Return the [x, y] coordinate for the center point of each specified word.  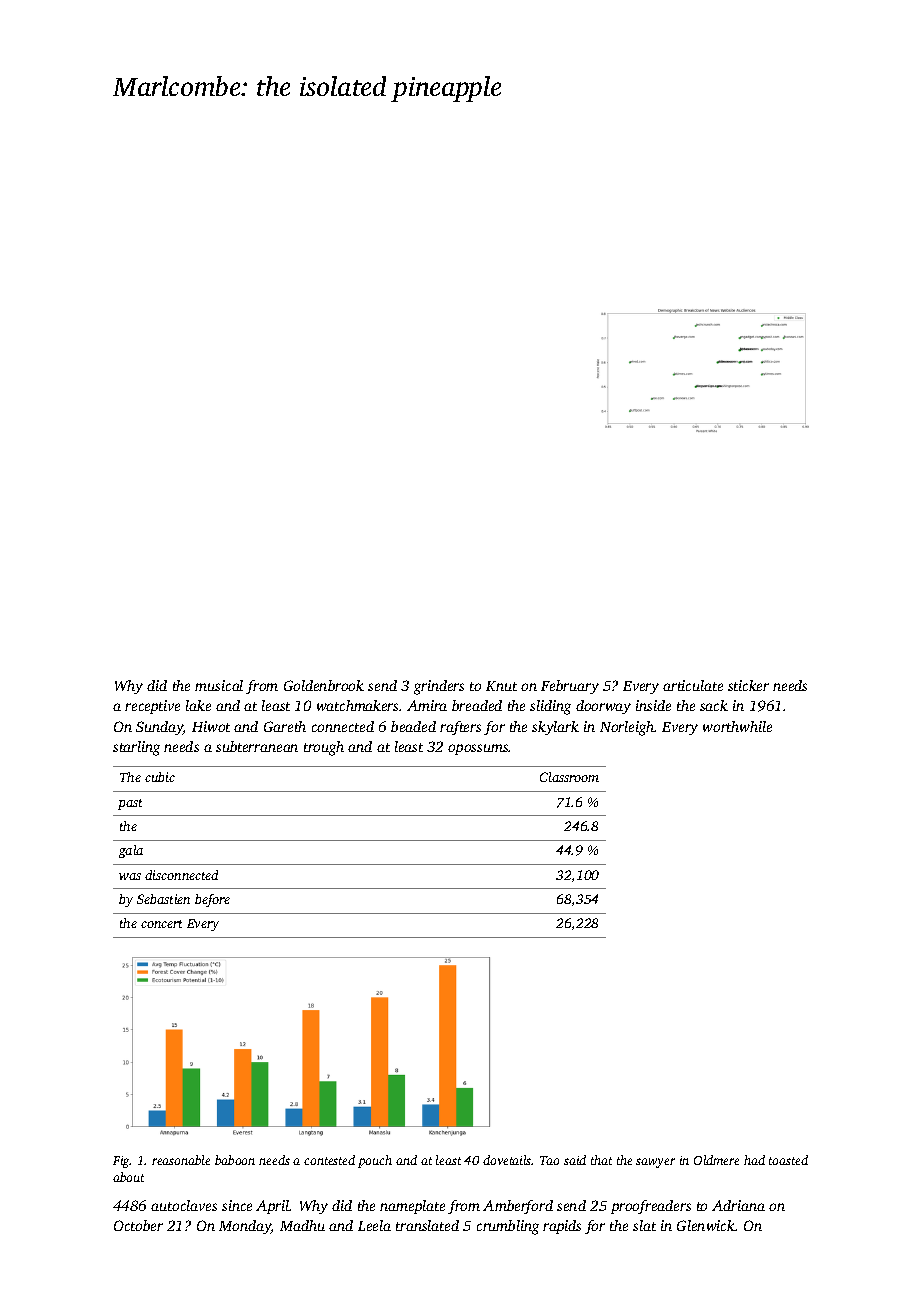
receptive [152, 707]
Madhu [302, 1225]
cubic [160, 777]
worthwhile [737, 726]
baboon [235, 1160]
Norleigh [627, 728]
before [212, 900]
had [754, 1160]
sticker [748, 685]
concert [161, 924]
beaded [413, 726]
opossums [478, 749]
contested [329, 1160]
